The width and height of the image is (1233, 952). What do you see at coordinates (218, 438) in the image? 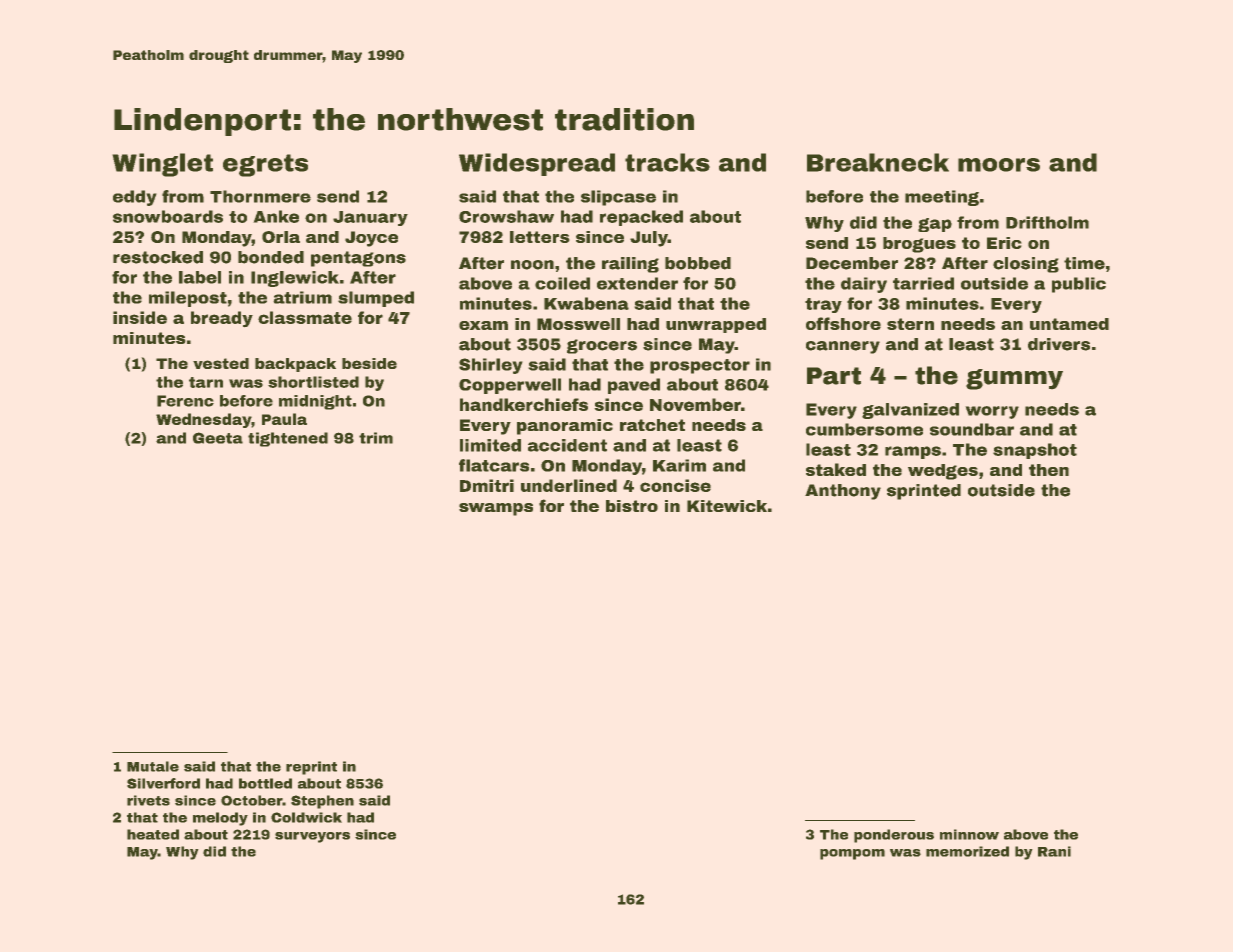
I see `Geeta` at bounding box center [218, 438].
